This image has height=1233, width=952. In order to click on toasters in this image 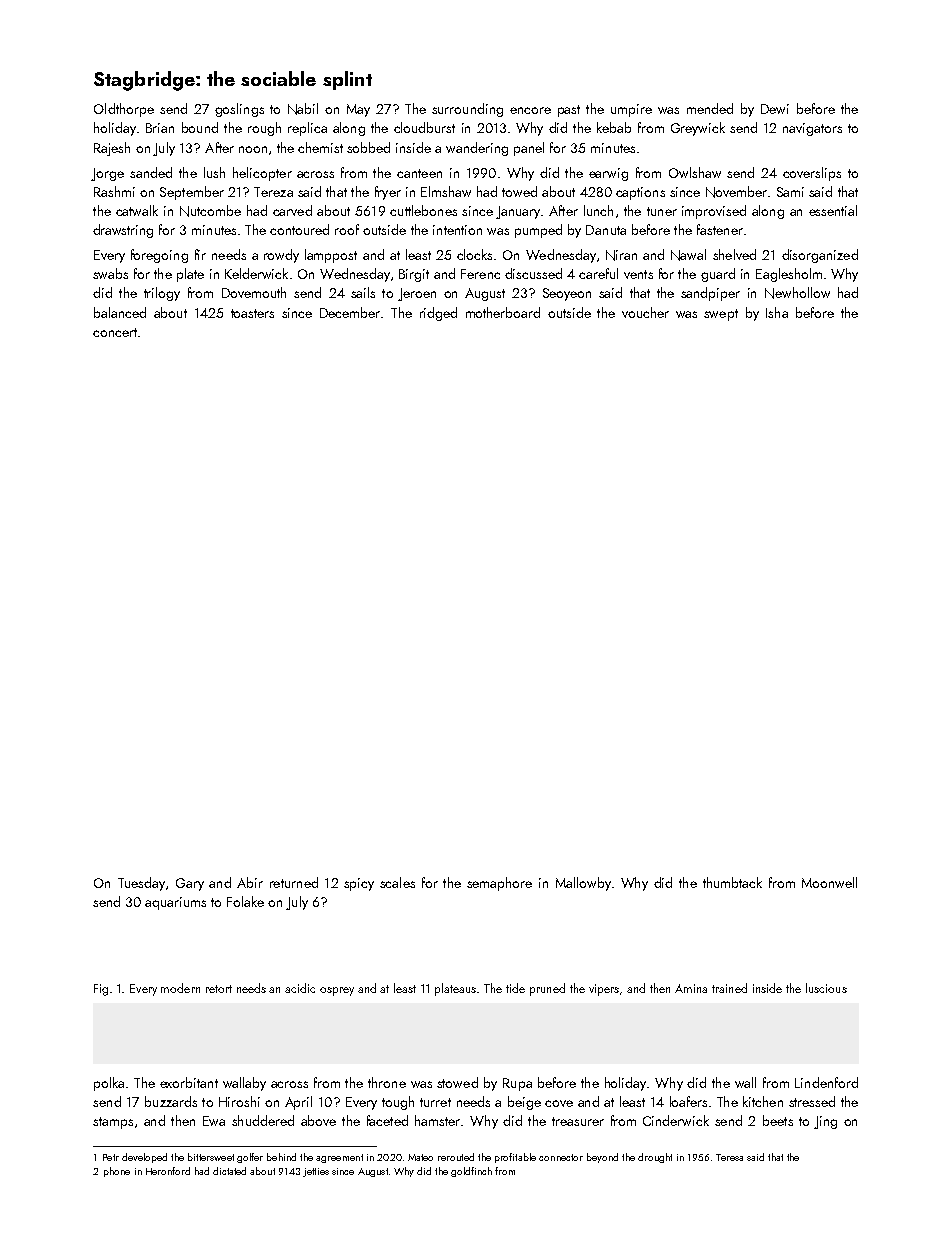, I will do `click(252, 313)`.
